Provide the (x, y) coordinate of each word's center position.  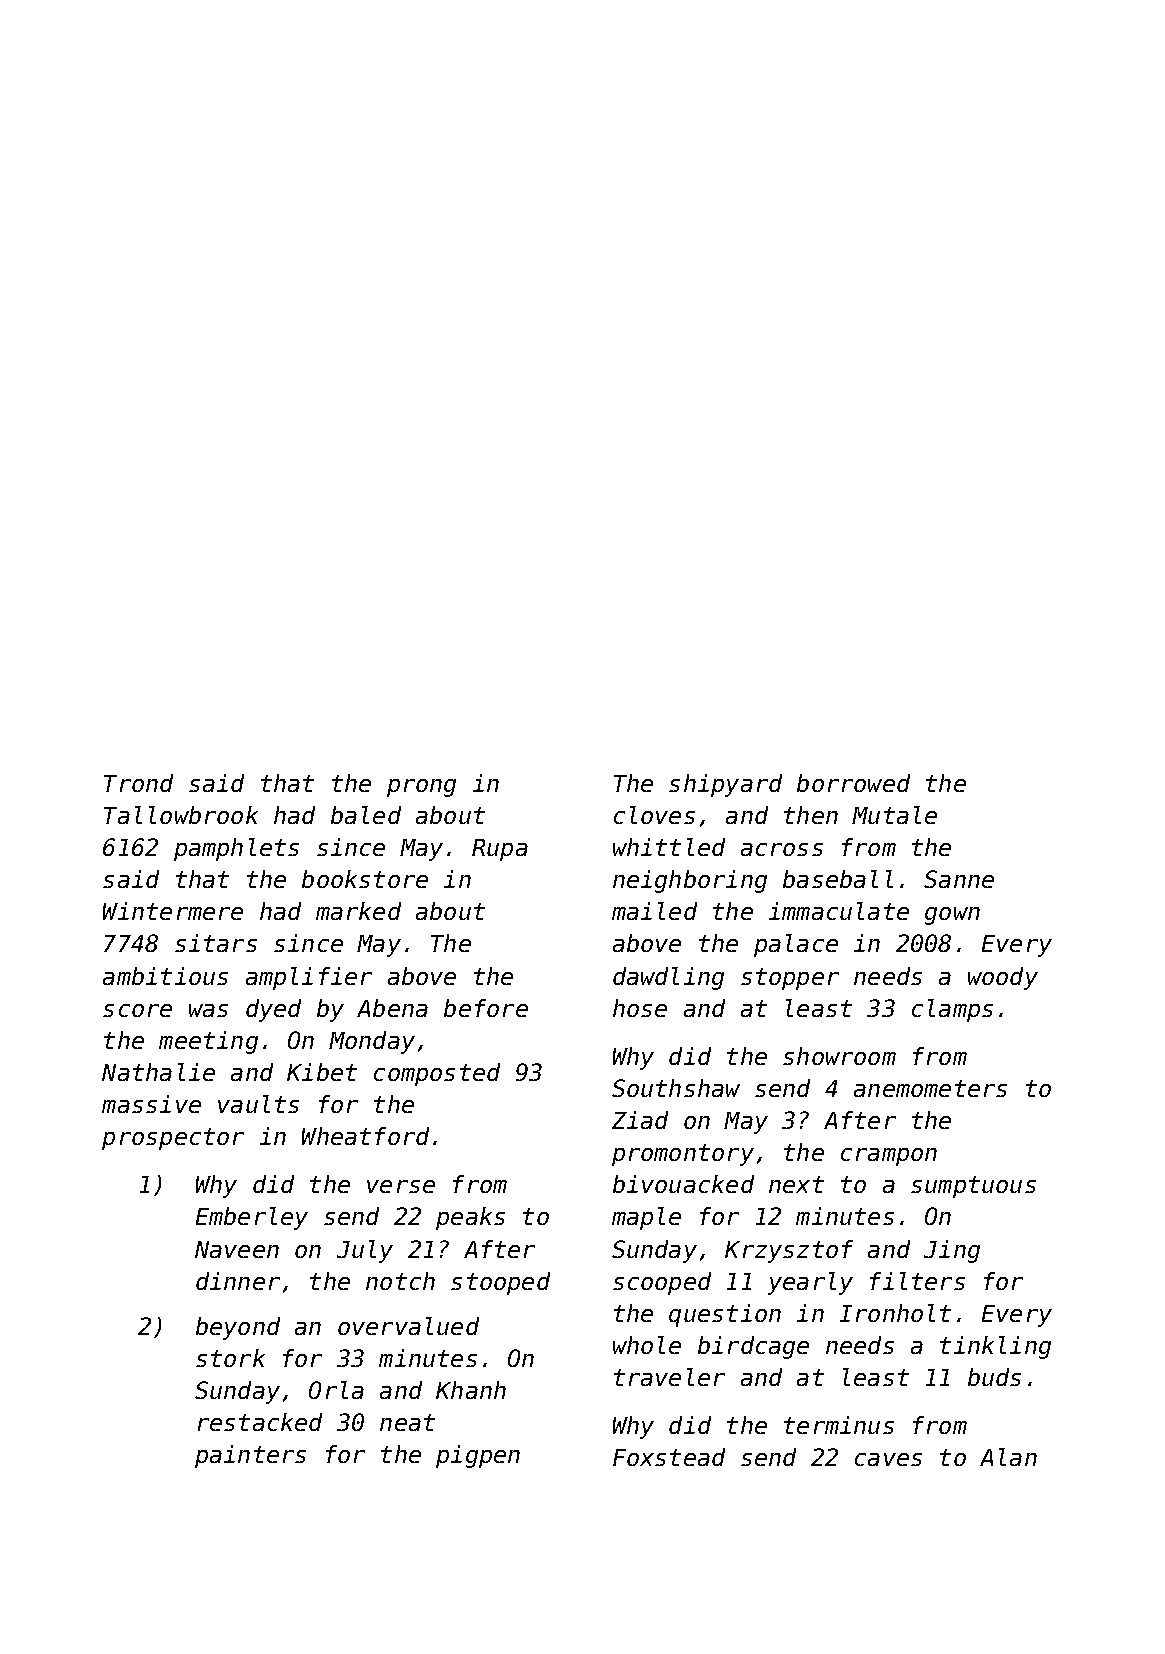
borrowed (853, 783)
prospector (173, 1139)
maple (646, 1218)
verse (401, 1186)
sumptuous (973, 1187)
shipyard (725, 785)
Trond (138, 783)
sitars (216, 943)
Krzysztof (789, 1251)
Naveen (237, 1249)
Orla (336, 1390)
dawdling (668, 978)
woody (1003, 978)
